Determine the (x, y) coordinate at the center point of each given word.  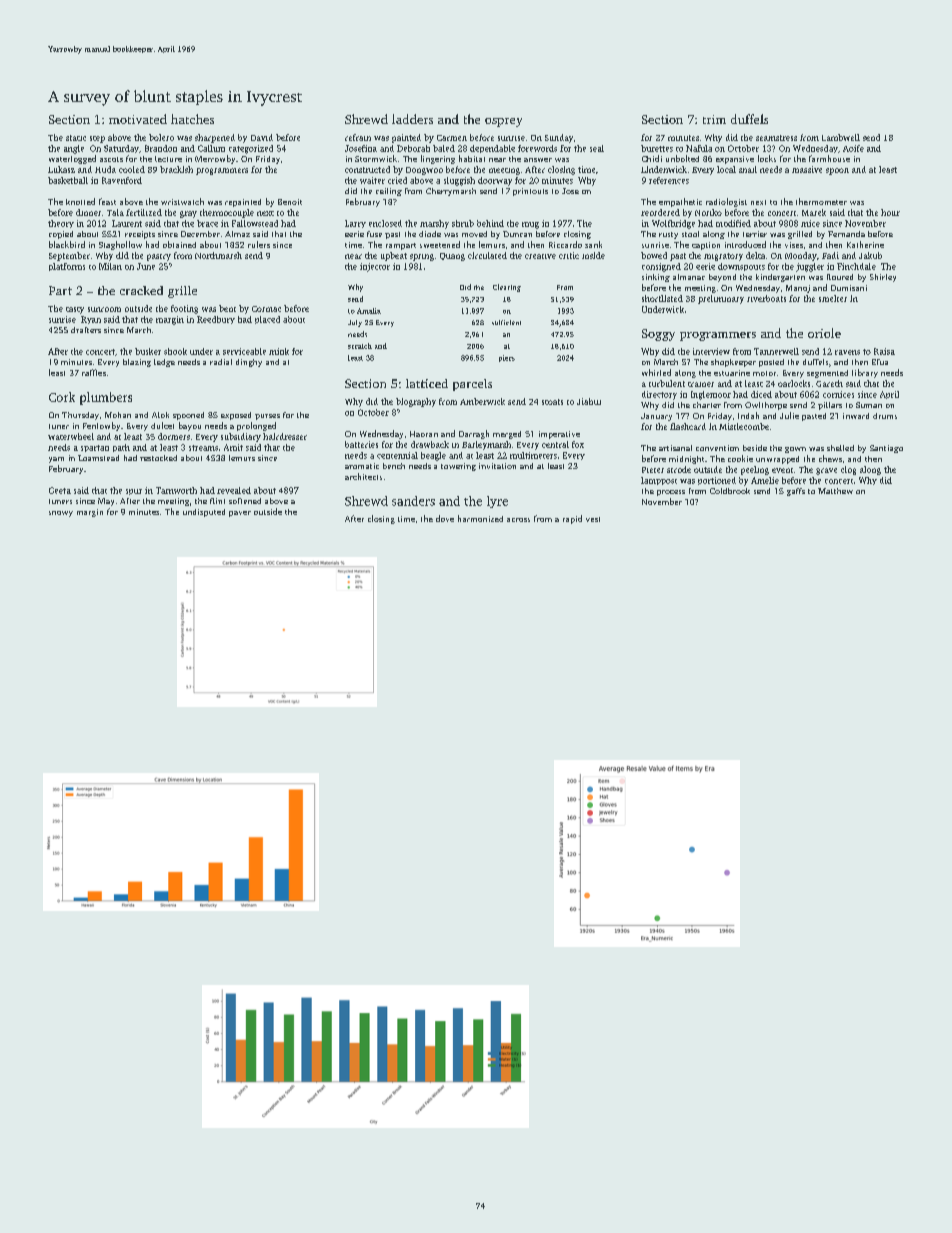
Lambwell (841, 137)
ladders (412, 119)
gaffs (796, 492)
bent (227, 308)
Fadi (830, 255)
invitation (497, 466)
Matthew (835, 491)
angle (74, 149)
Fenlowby (101, 426)
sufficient (506, 322)
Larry (355, 224)
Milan (110, 266)
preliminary (721, 299)
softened (245, 501)
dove (445, 518)
